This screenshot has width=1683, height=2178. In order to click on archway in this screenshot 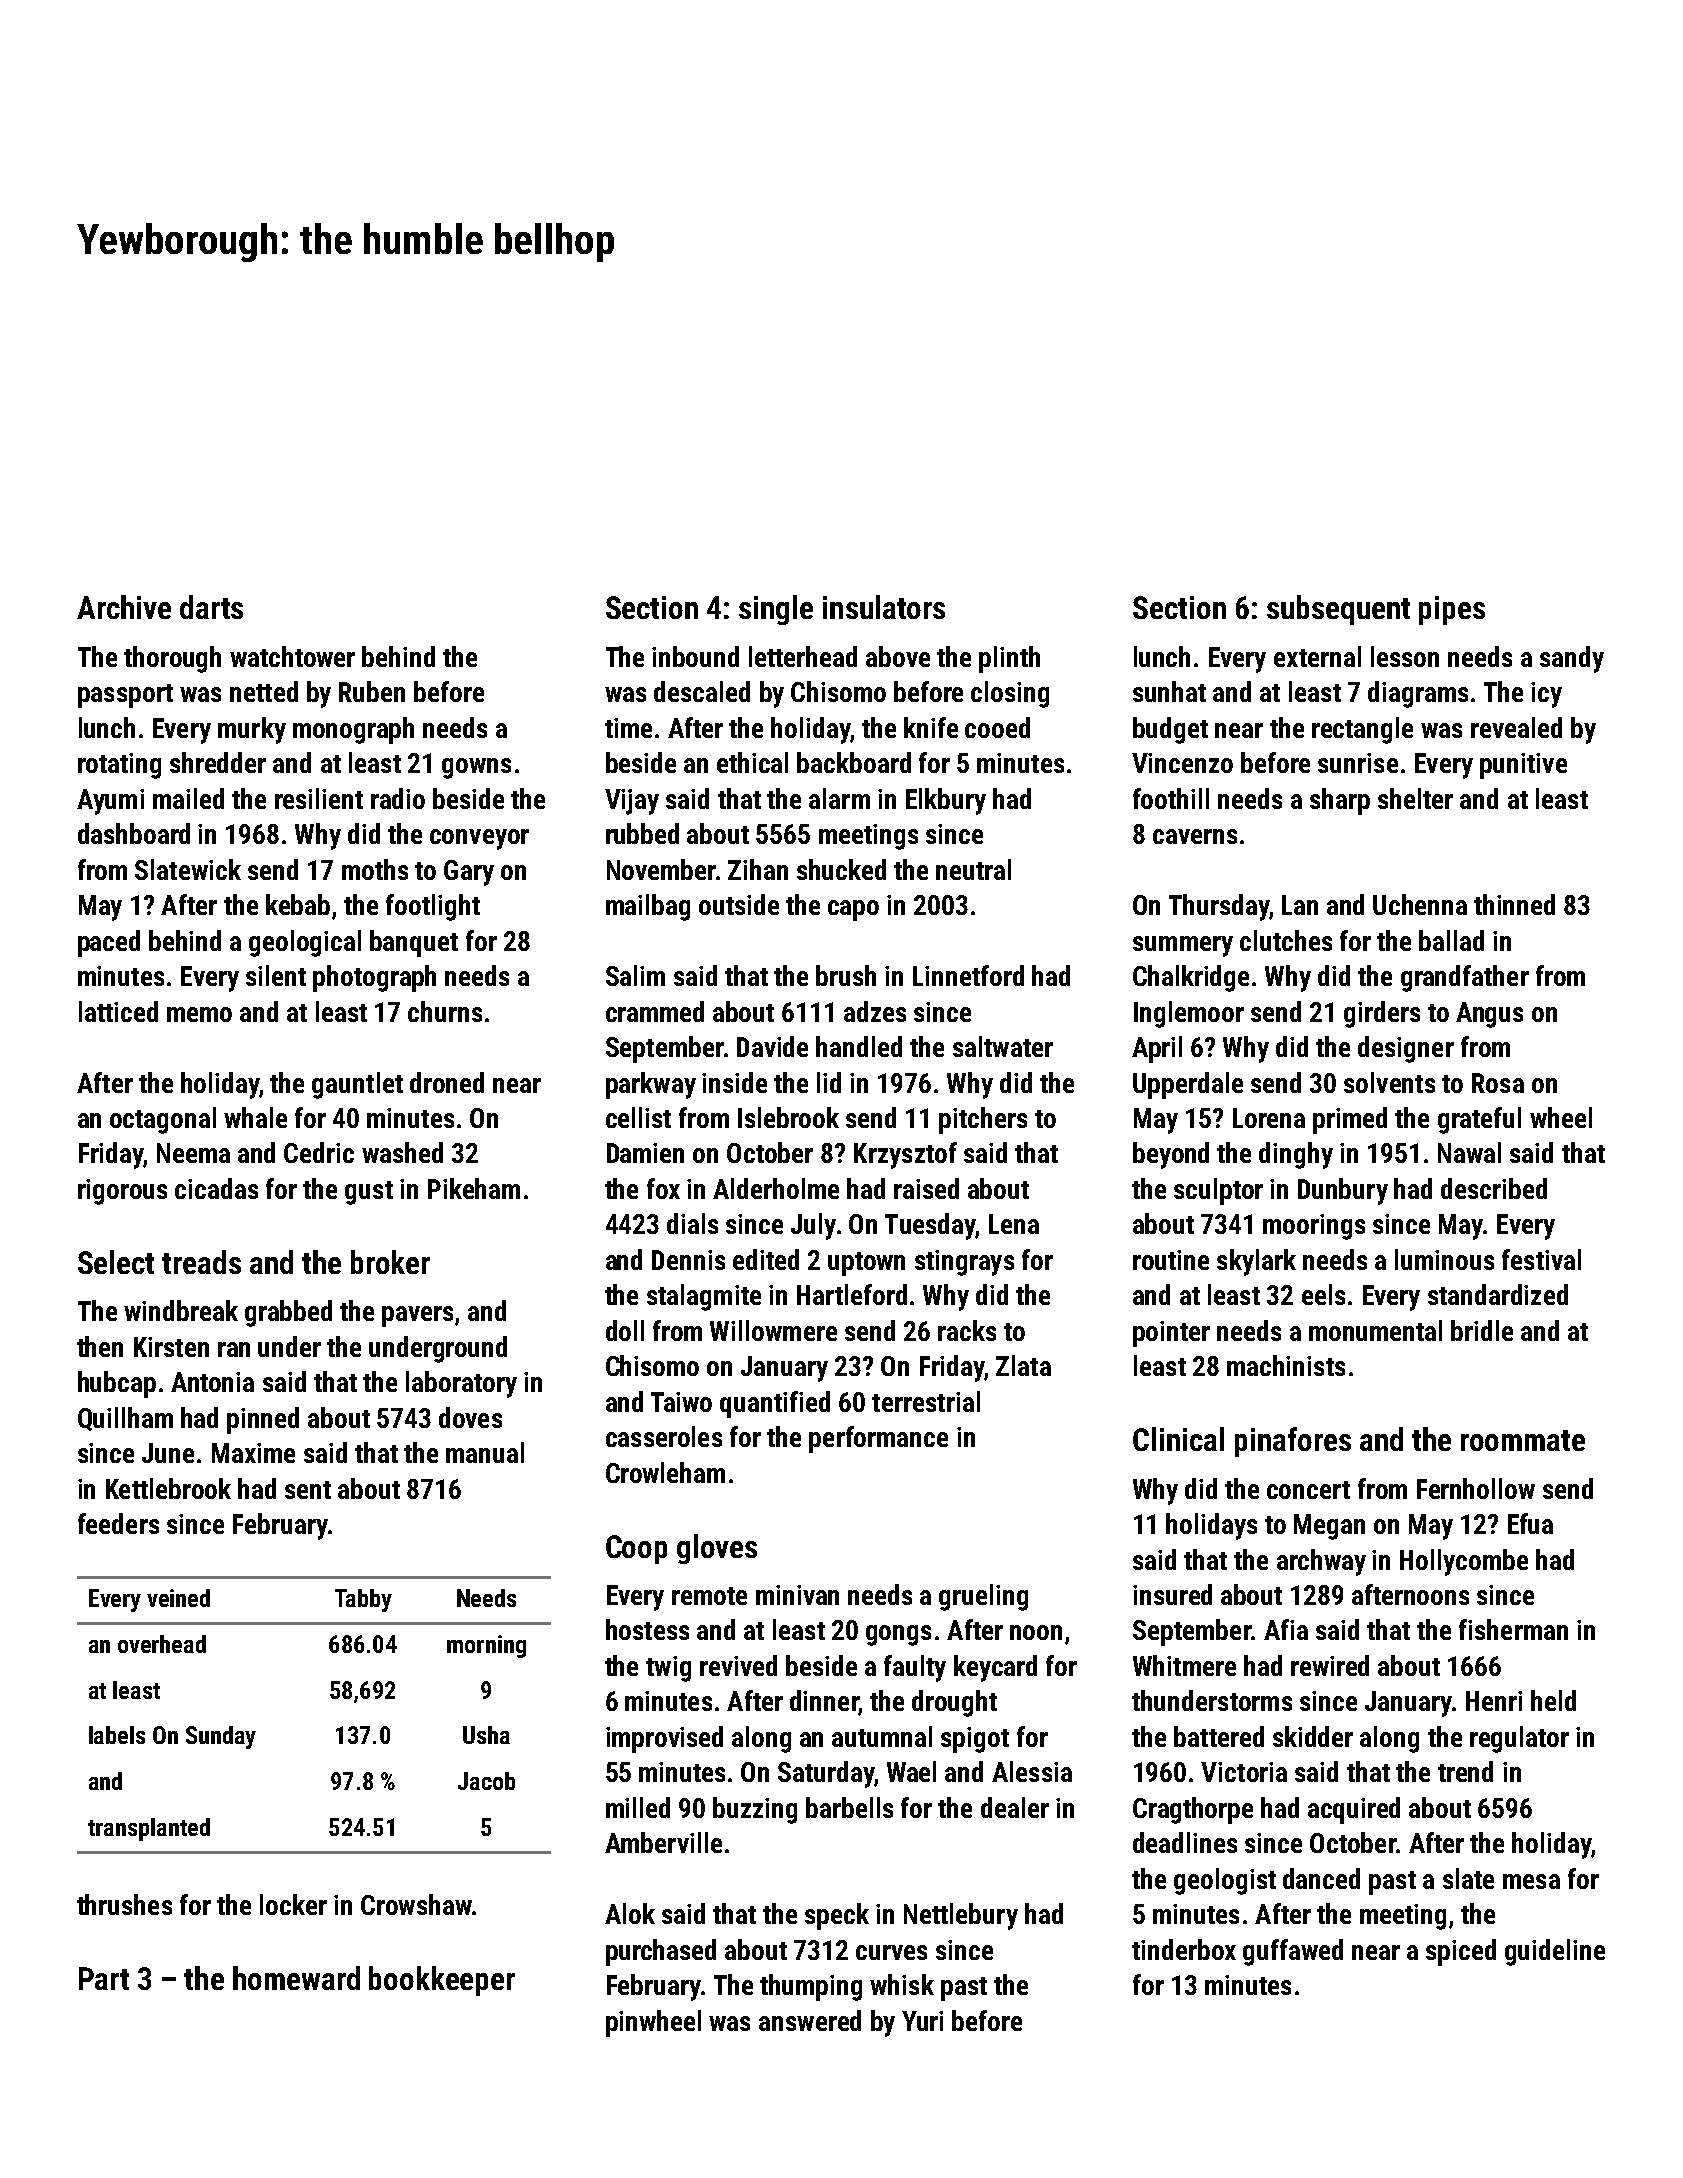, I will do `click(1321, 1562)`.
